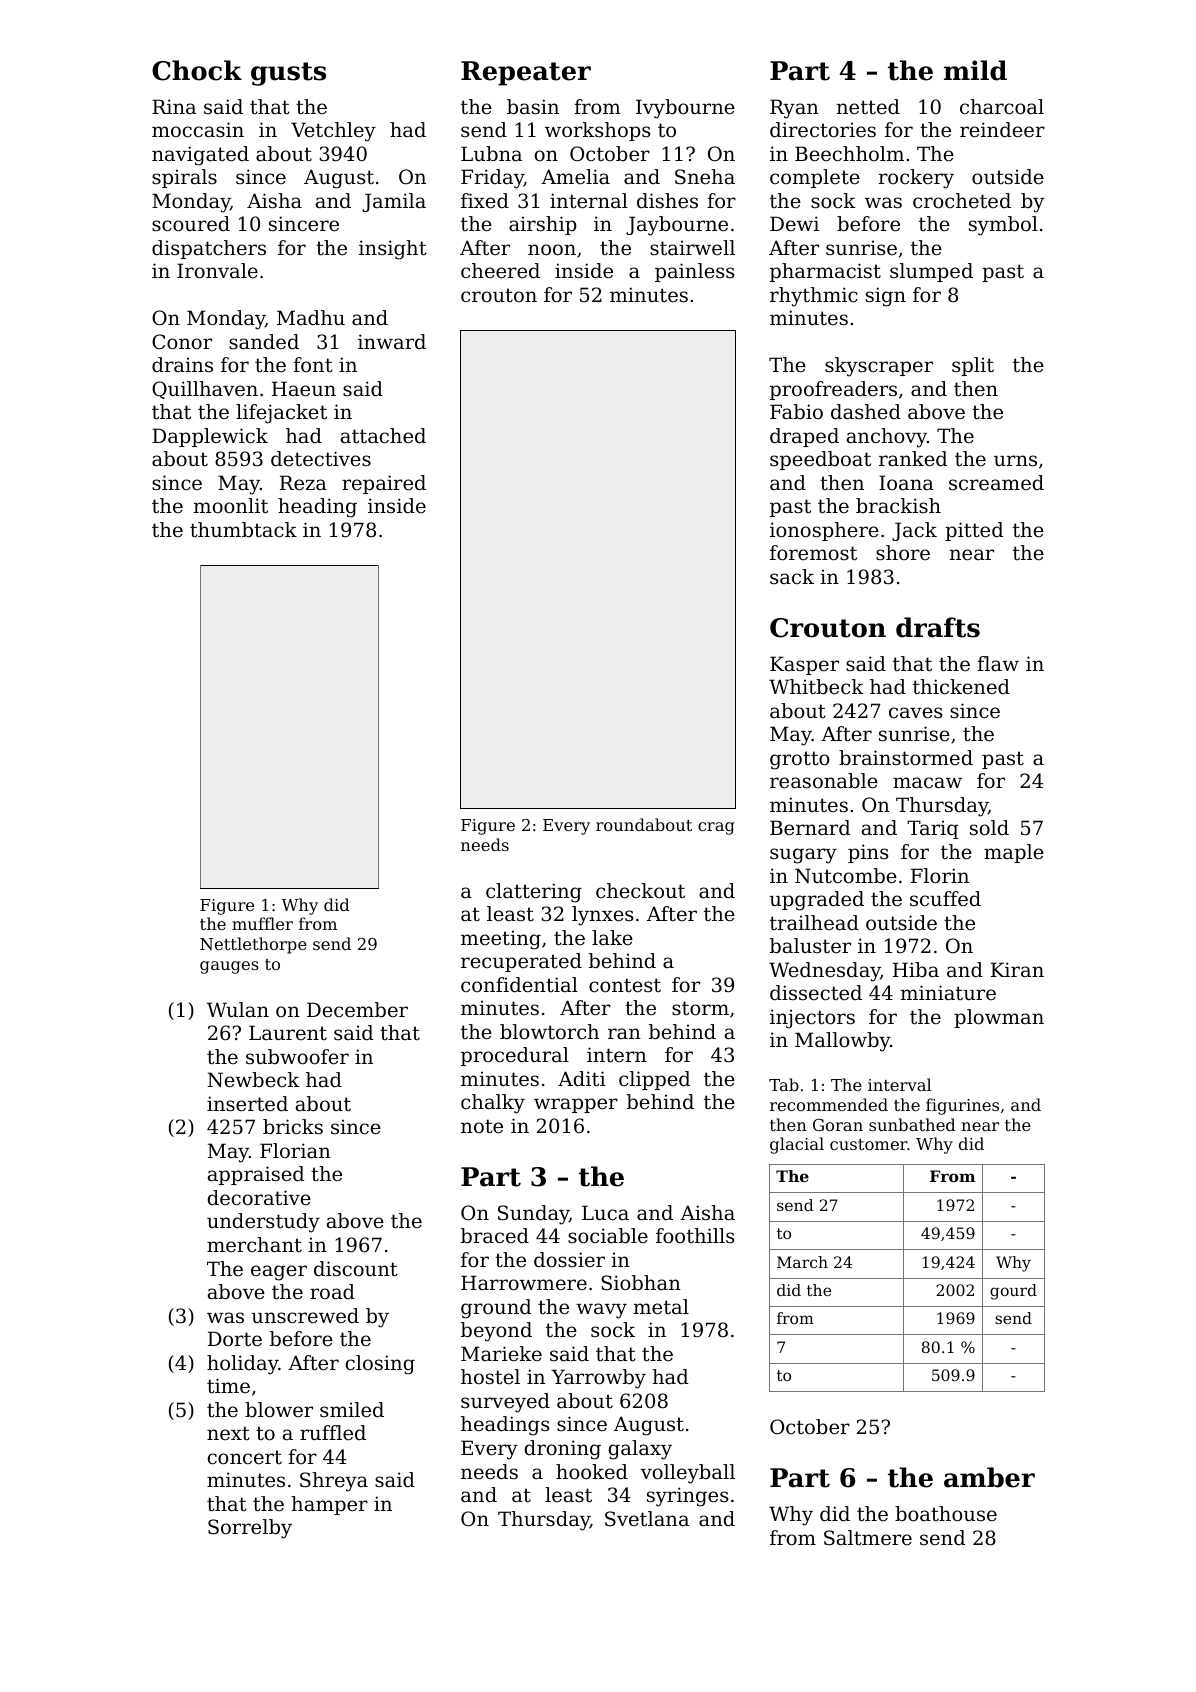 Image resolution: width=1196 pixels, height=1692 pixels. I want to click on customer, so click(868, 1144).
